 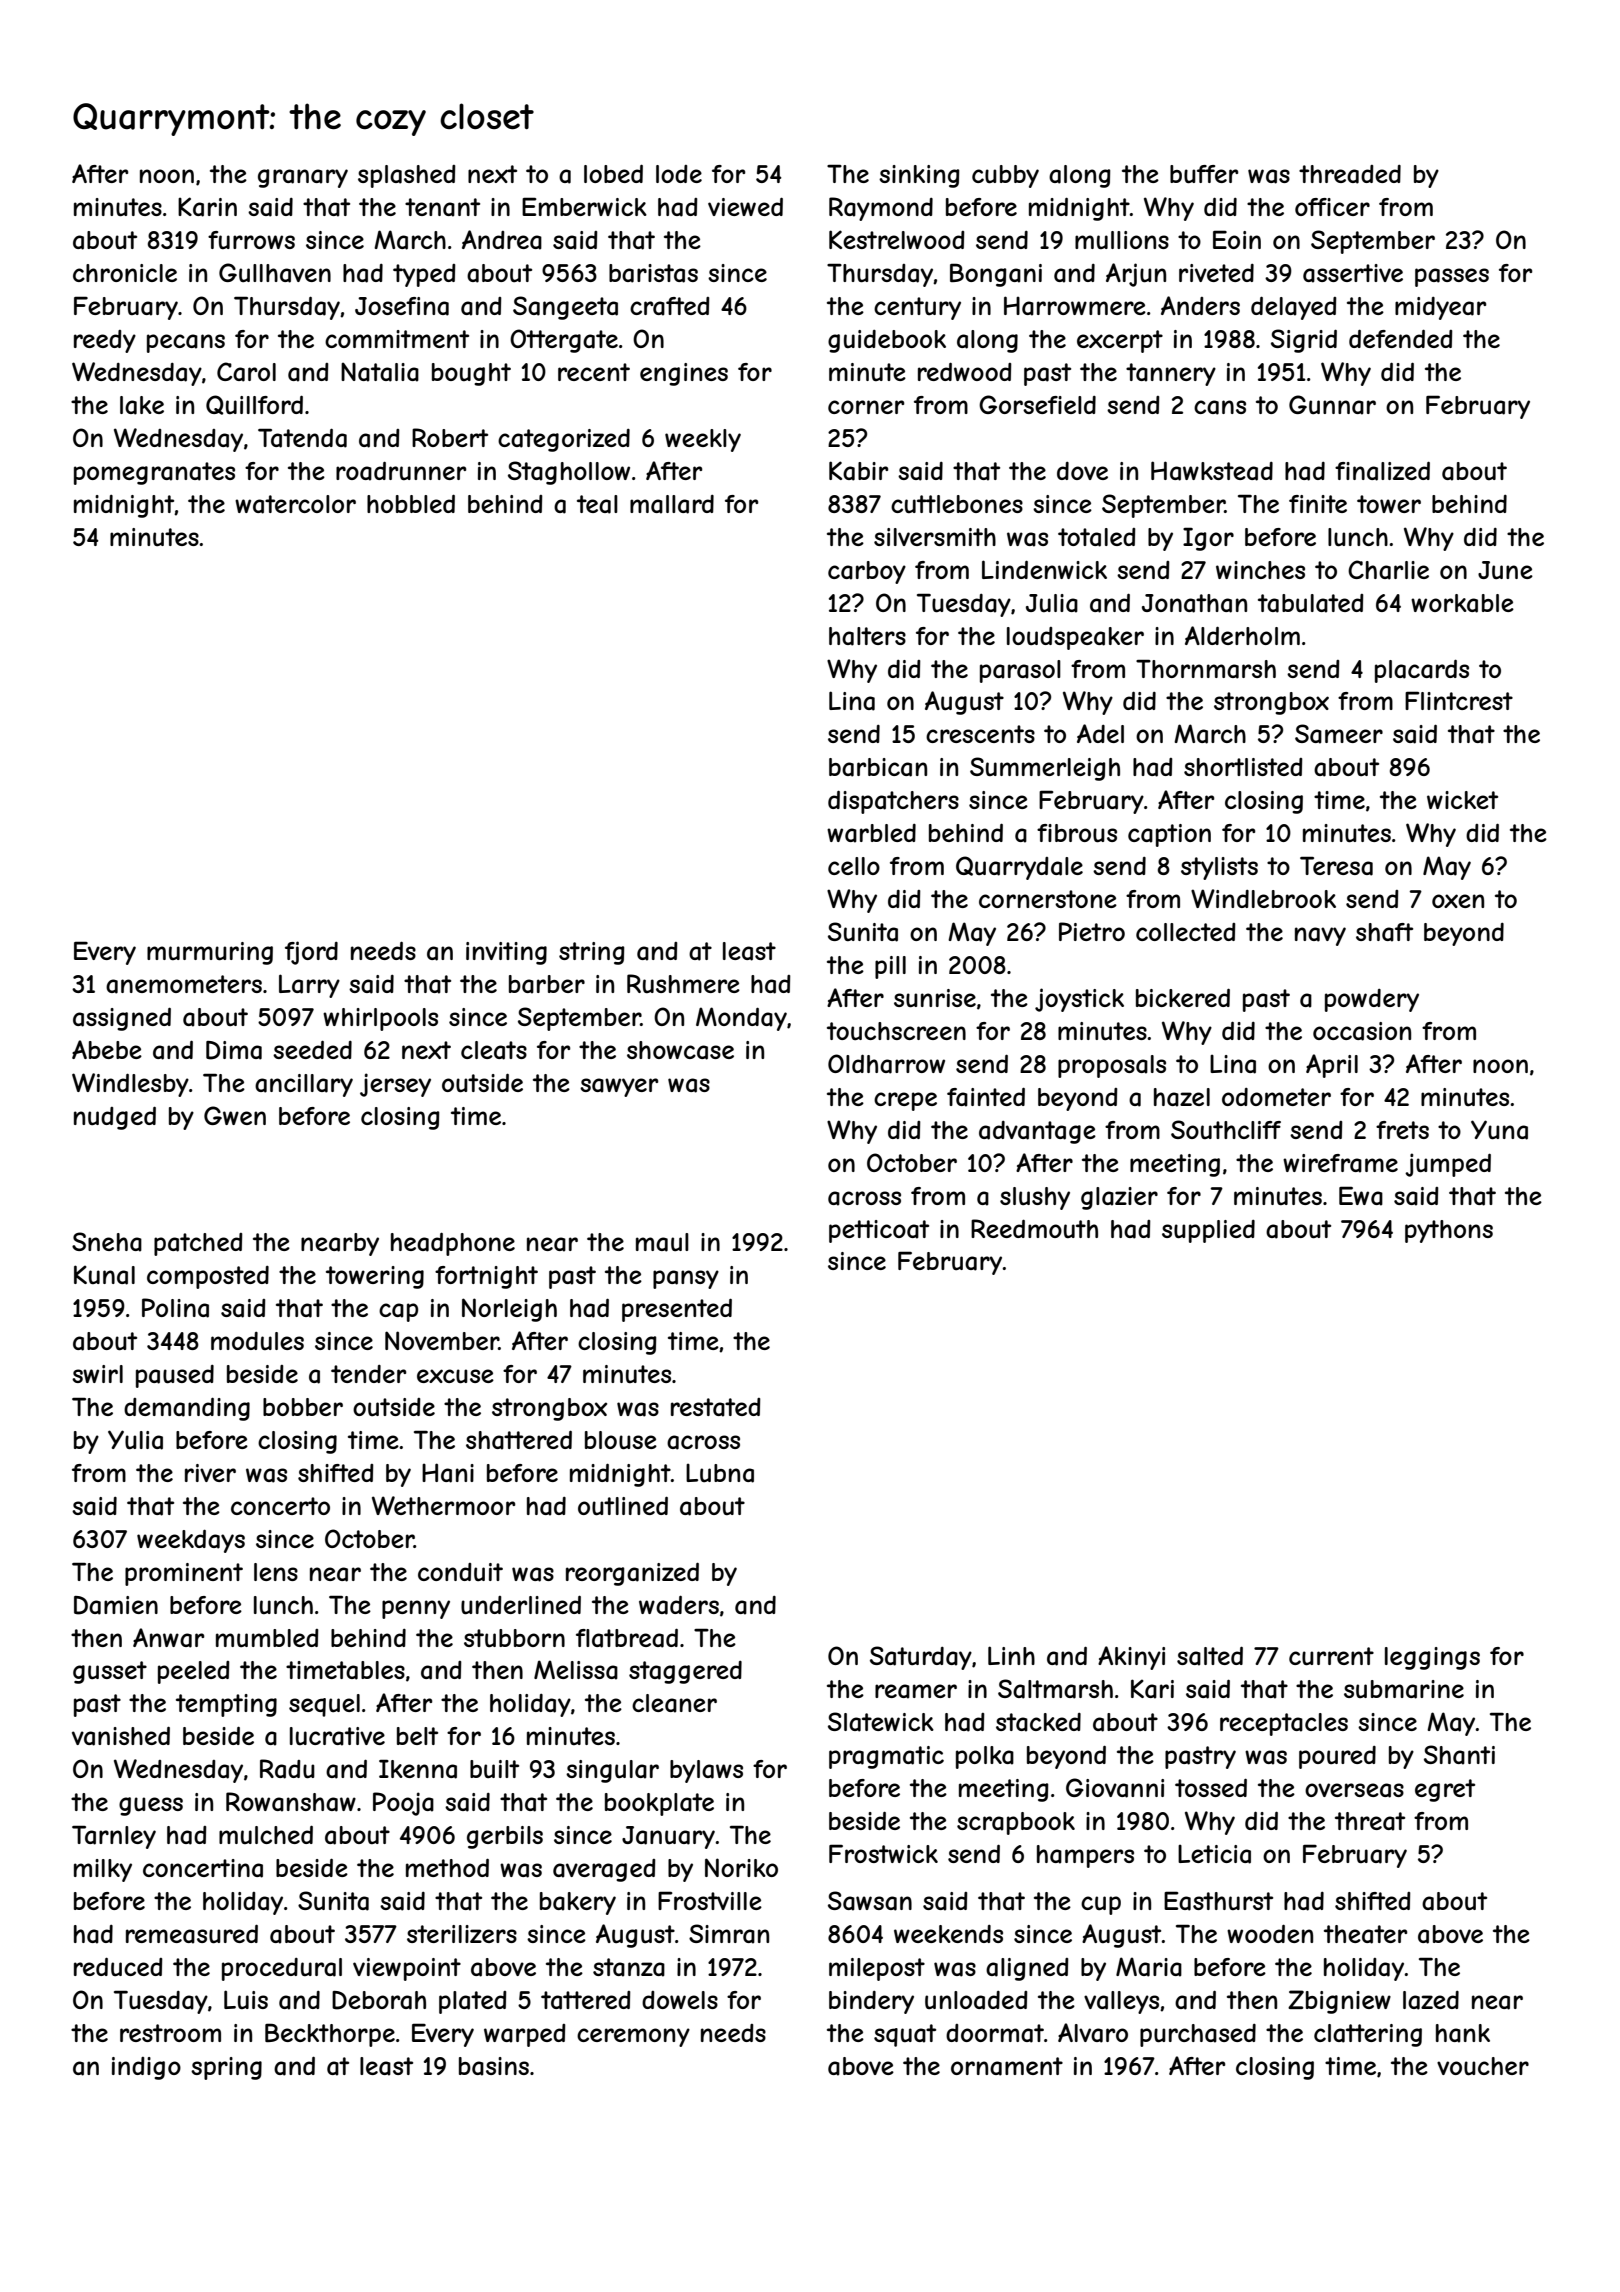 I want to click on Lindenwick, so click(x=1044, y=569).
